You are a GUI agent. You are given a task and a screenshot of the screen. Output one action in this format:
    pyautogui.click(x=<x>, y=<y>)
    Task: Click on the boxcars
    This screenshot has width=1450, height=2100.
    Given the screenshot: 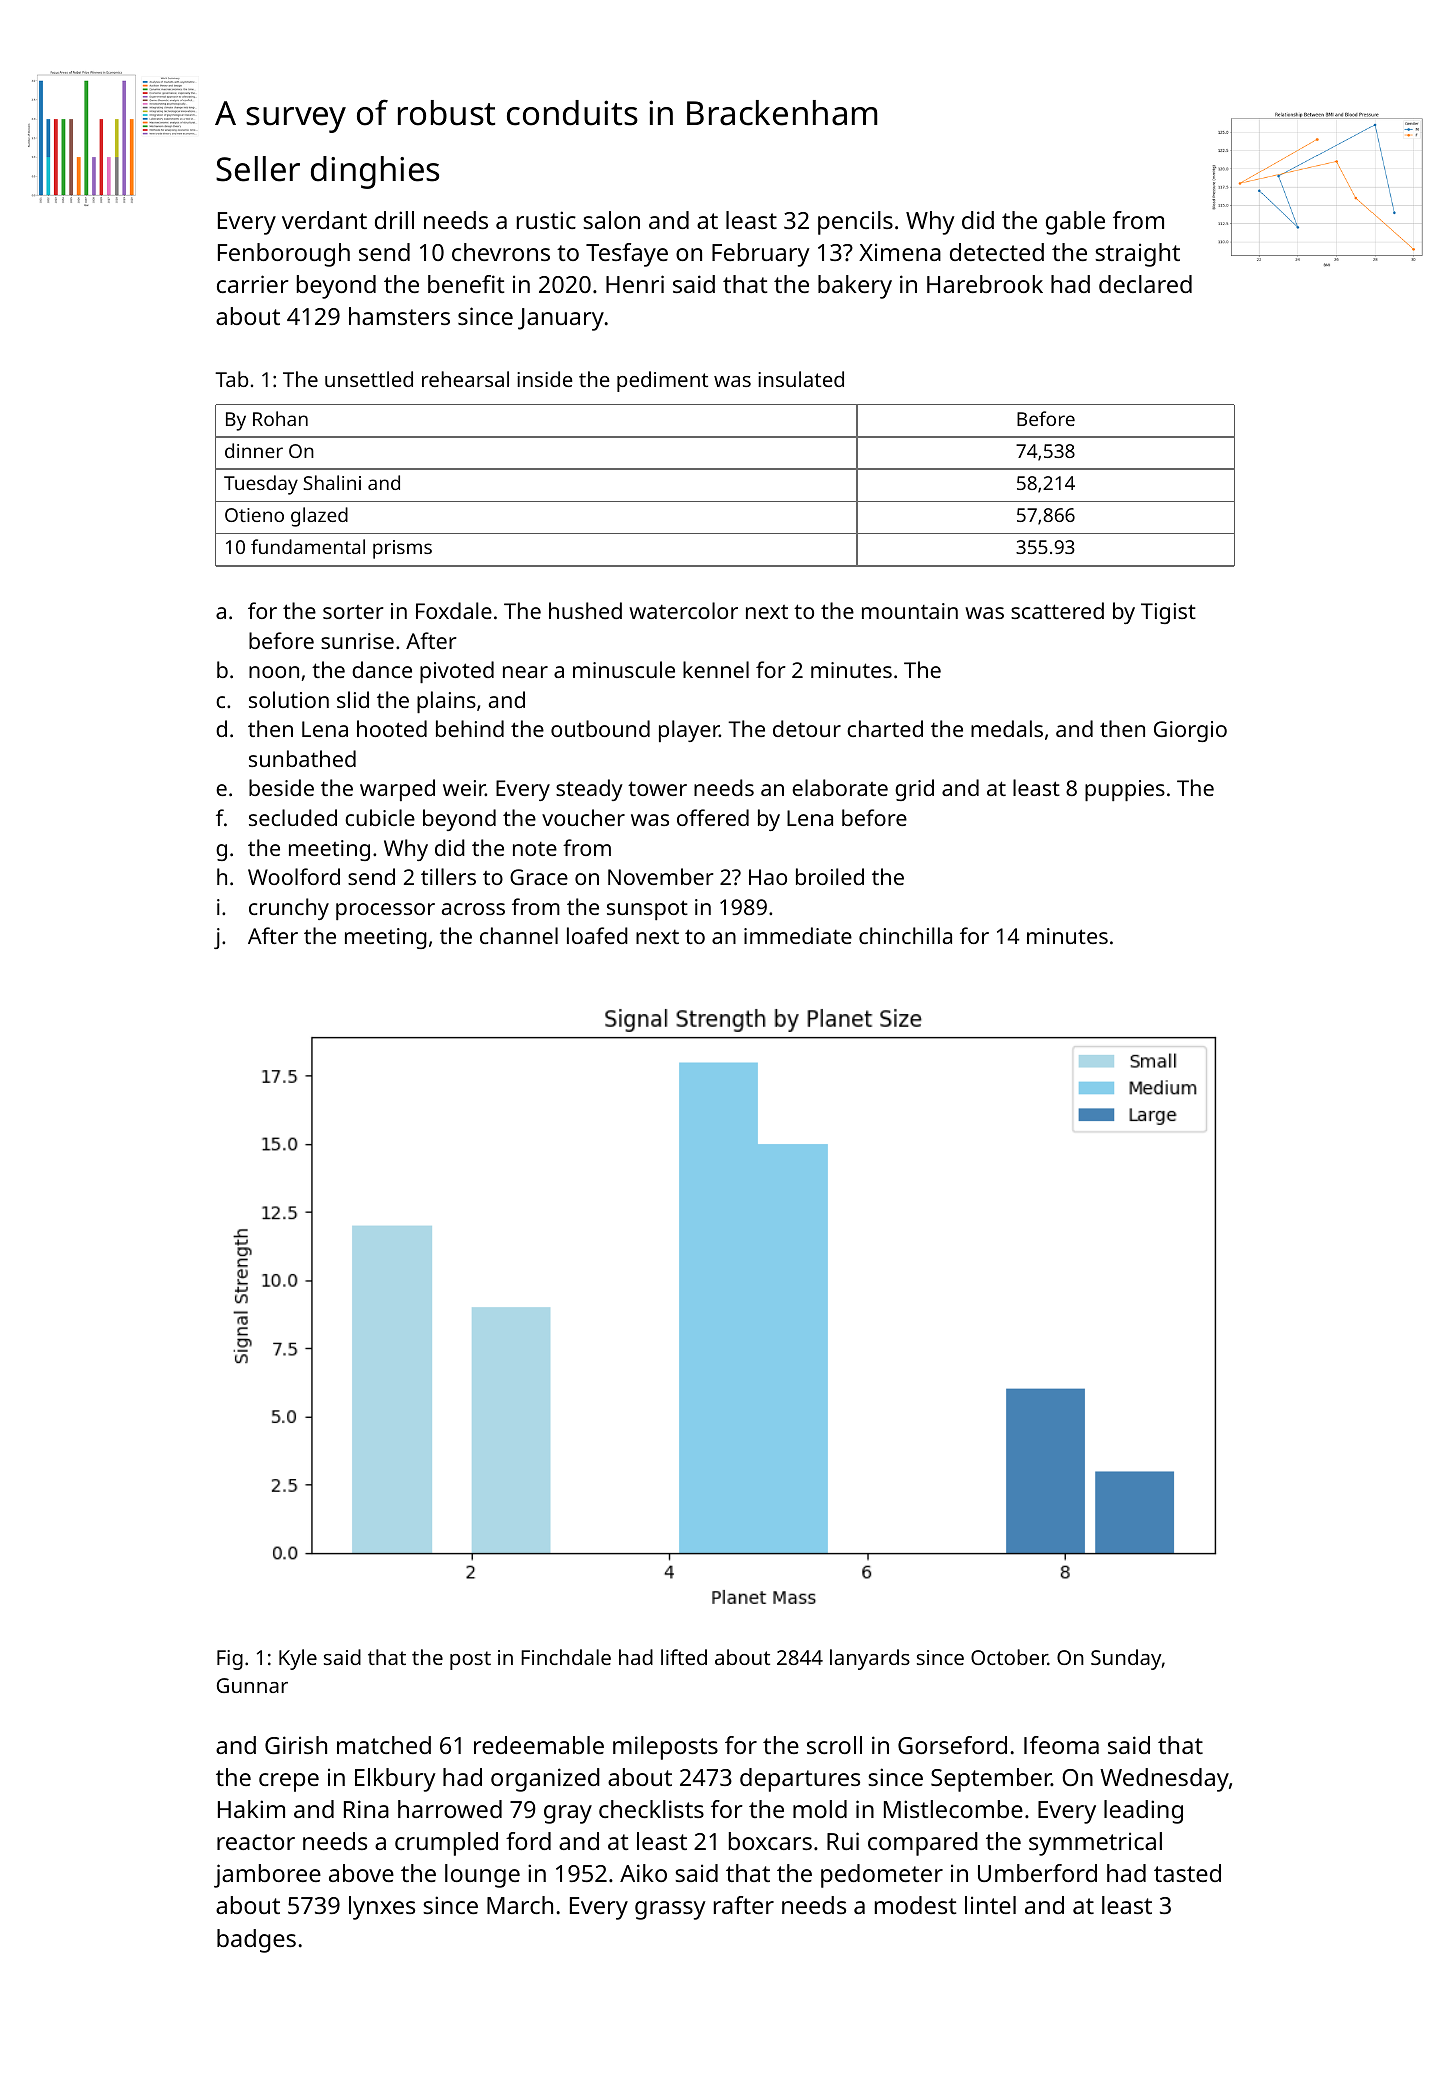 What is the action you would take?
    pyautogui.click(x=770, y=1841)
